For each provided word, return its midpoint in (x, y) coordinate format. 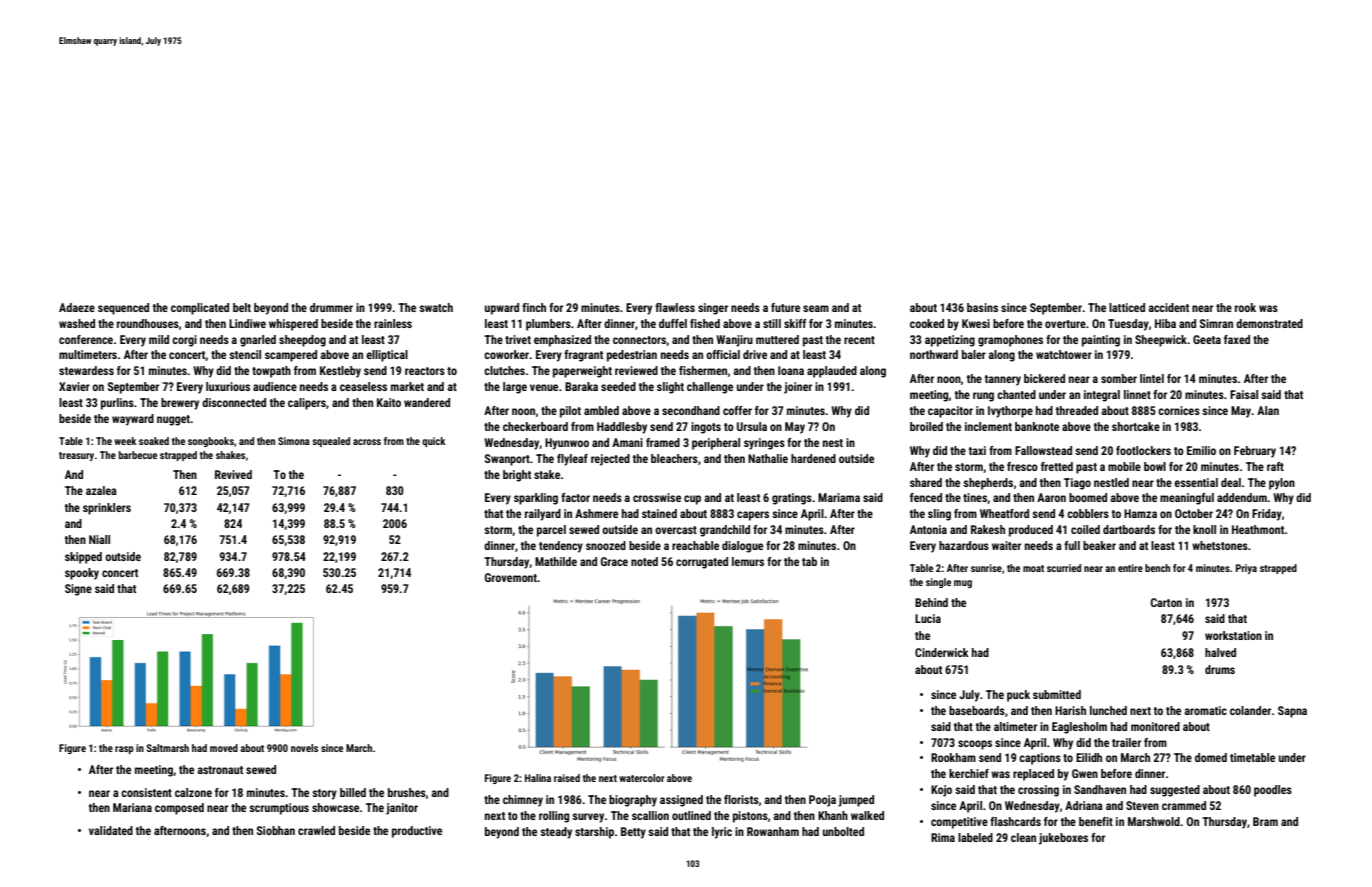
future (785, 307)
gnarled (258, 341)
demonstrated (1269, 323)
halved (1220, 652)
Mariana (132, 807)
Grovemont (511, 577)
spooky (82, 574)
